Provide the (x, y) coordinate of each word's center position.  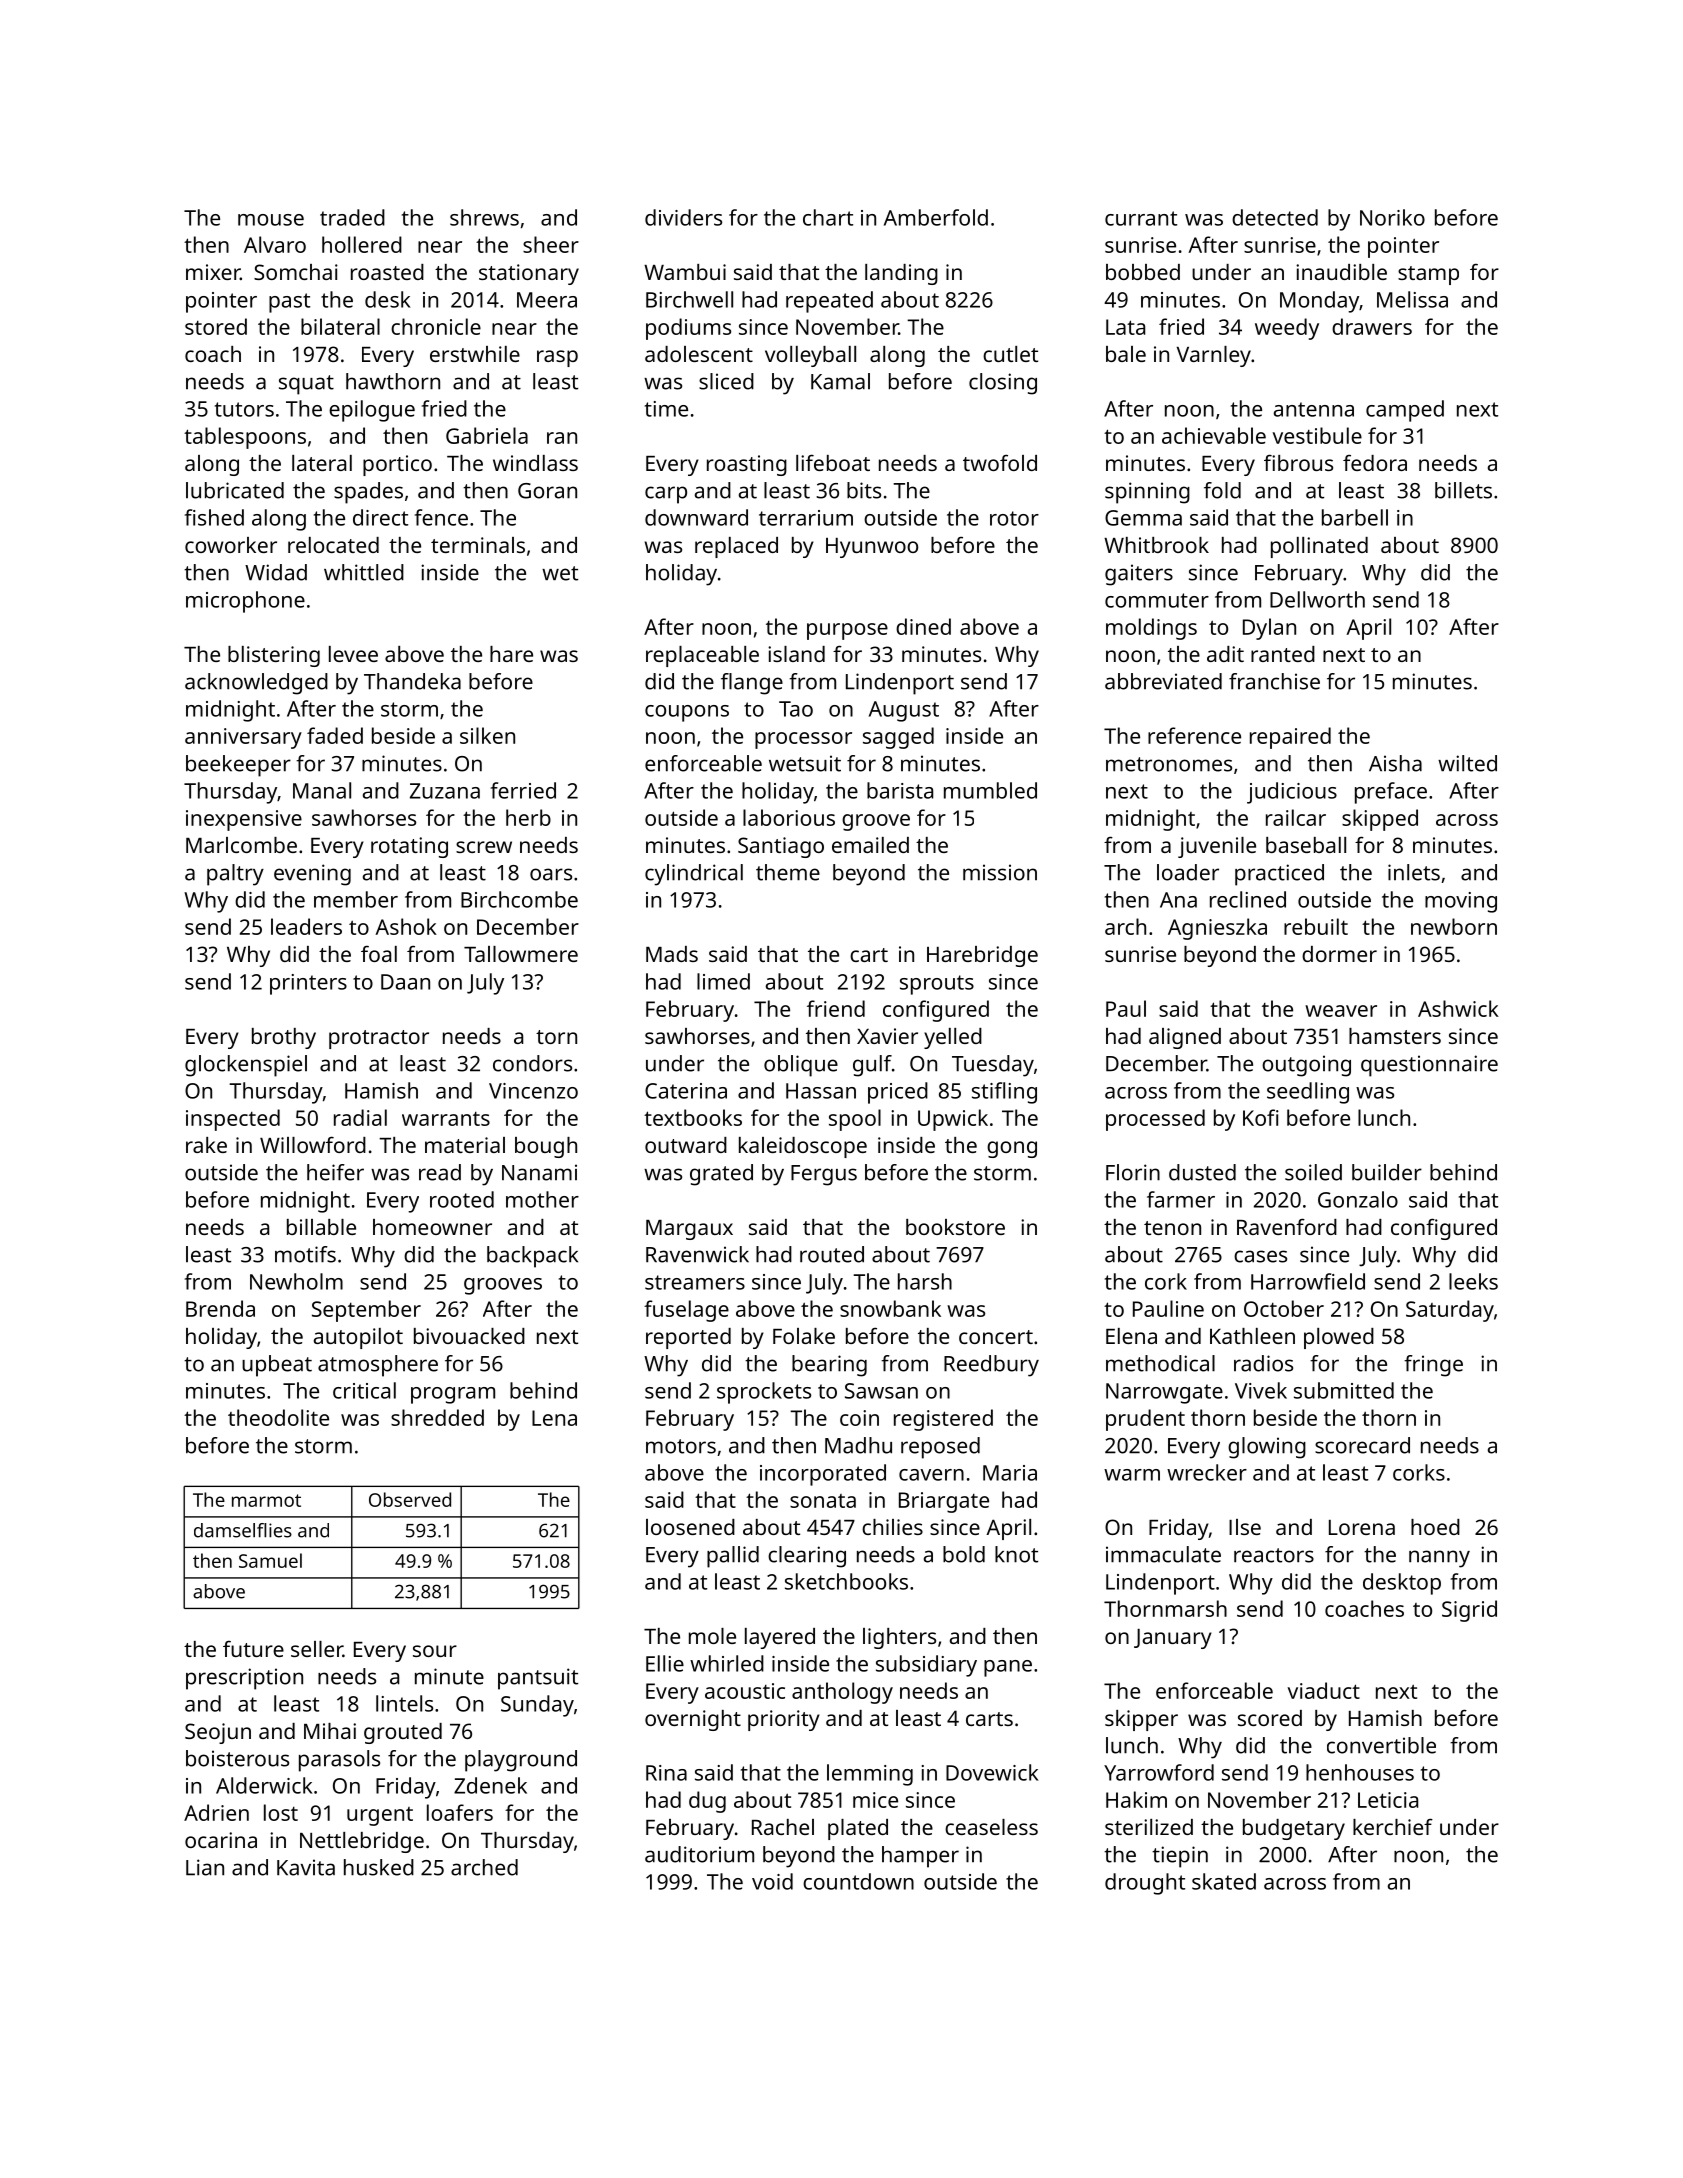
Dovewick (992, 1772)
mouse (271, 220)
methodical (1160, 1363)
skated (1224, 1881)
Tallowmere (521, 954)
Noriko (1392, 217)
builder (1387, 1172)
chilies (892, 1527)
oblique (801, 1066)
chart (828, 217)
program (453, 1395)
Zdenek (490, 1785)
